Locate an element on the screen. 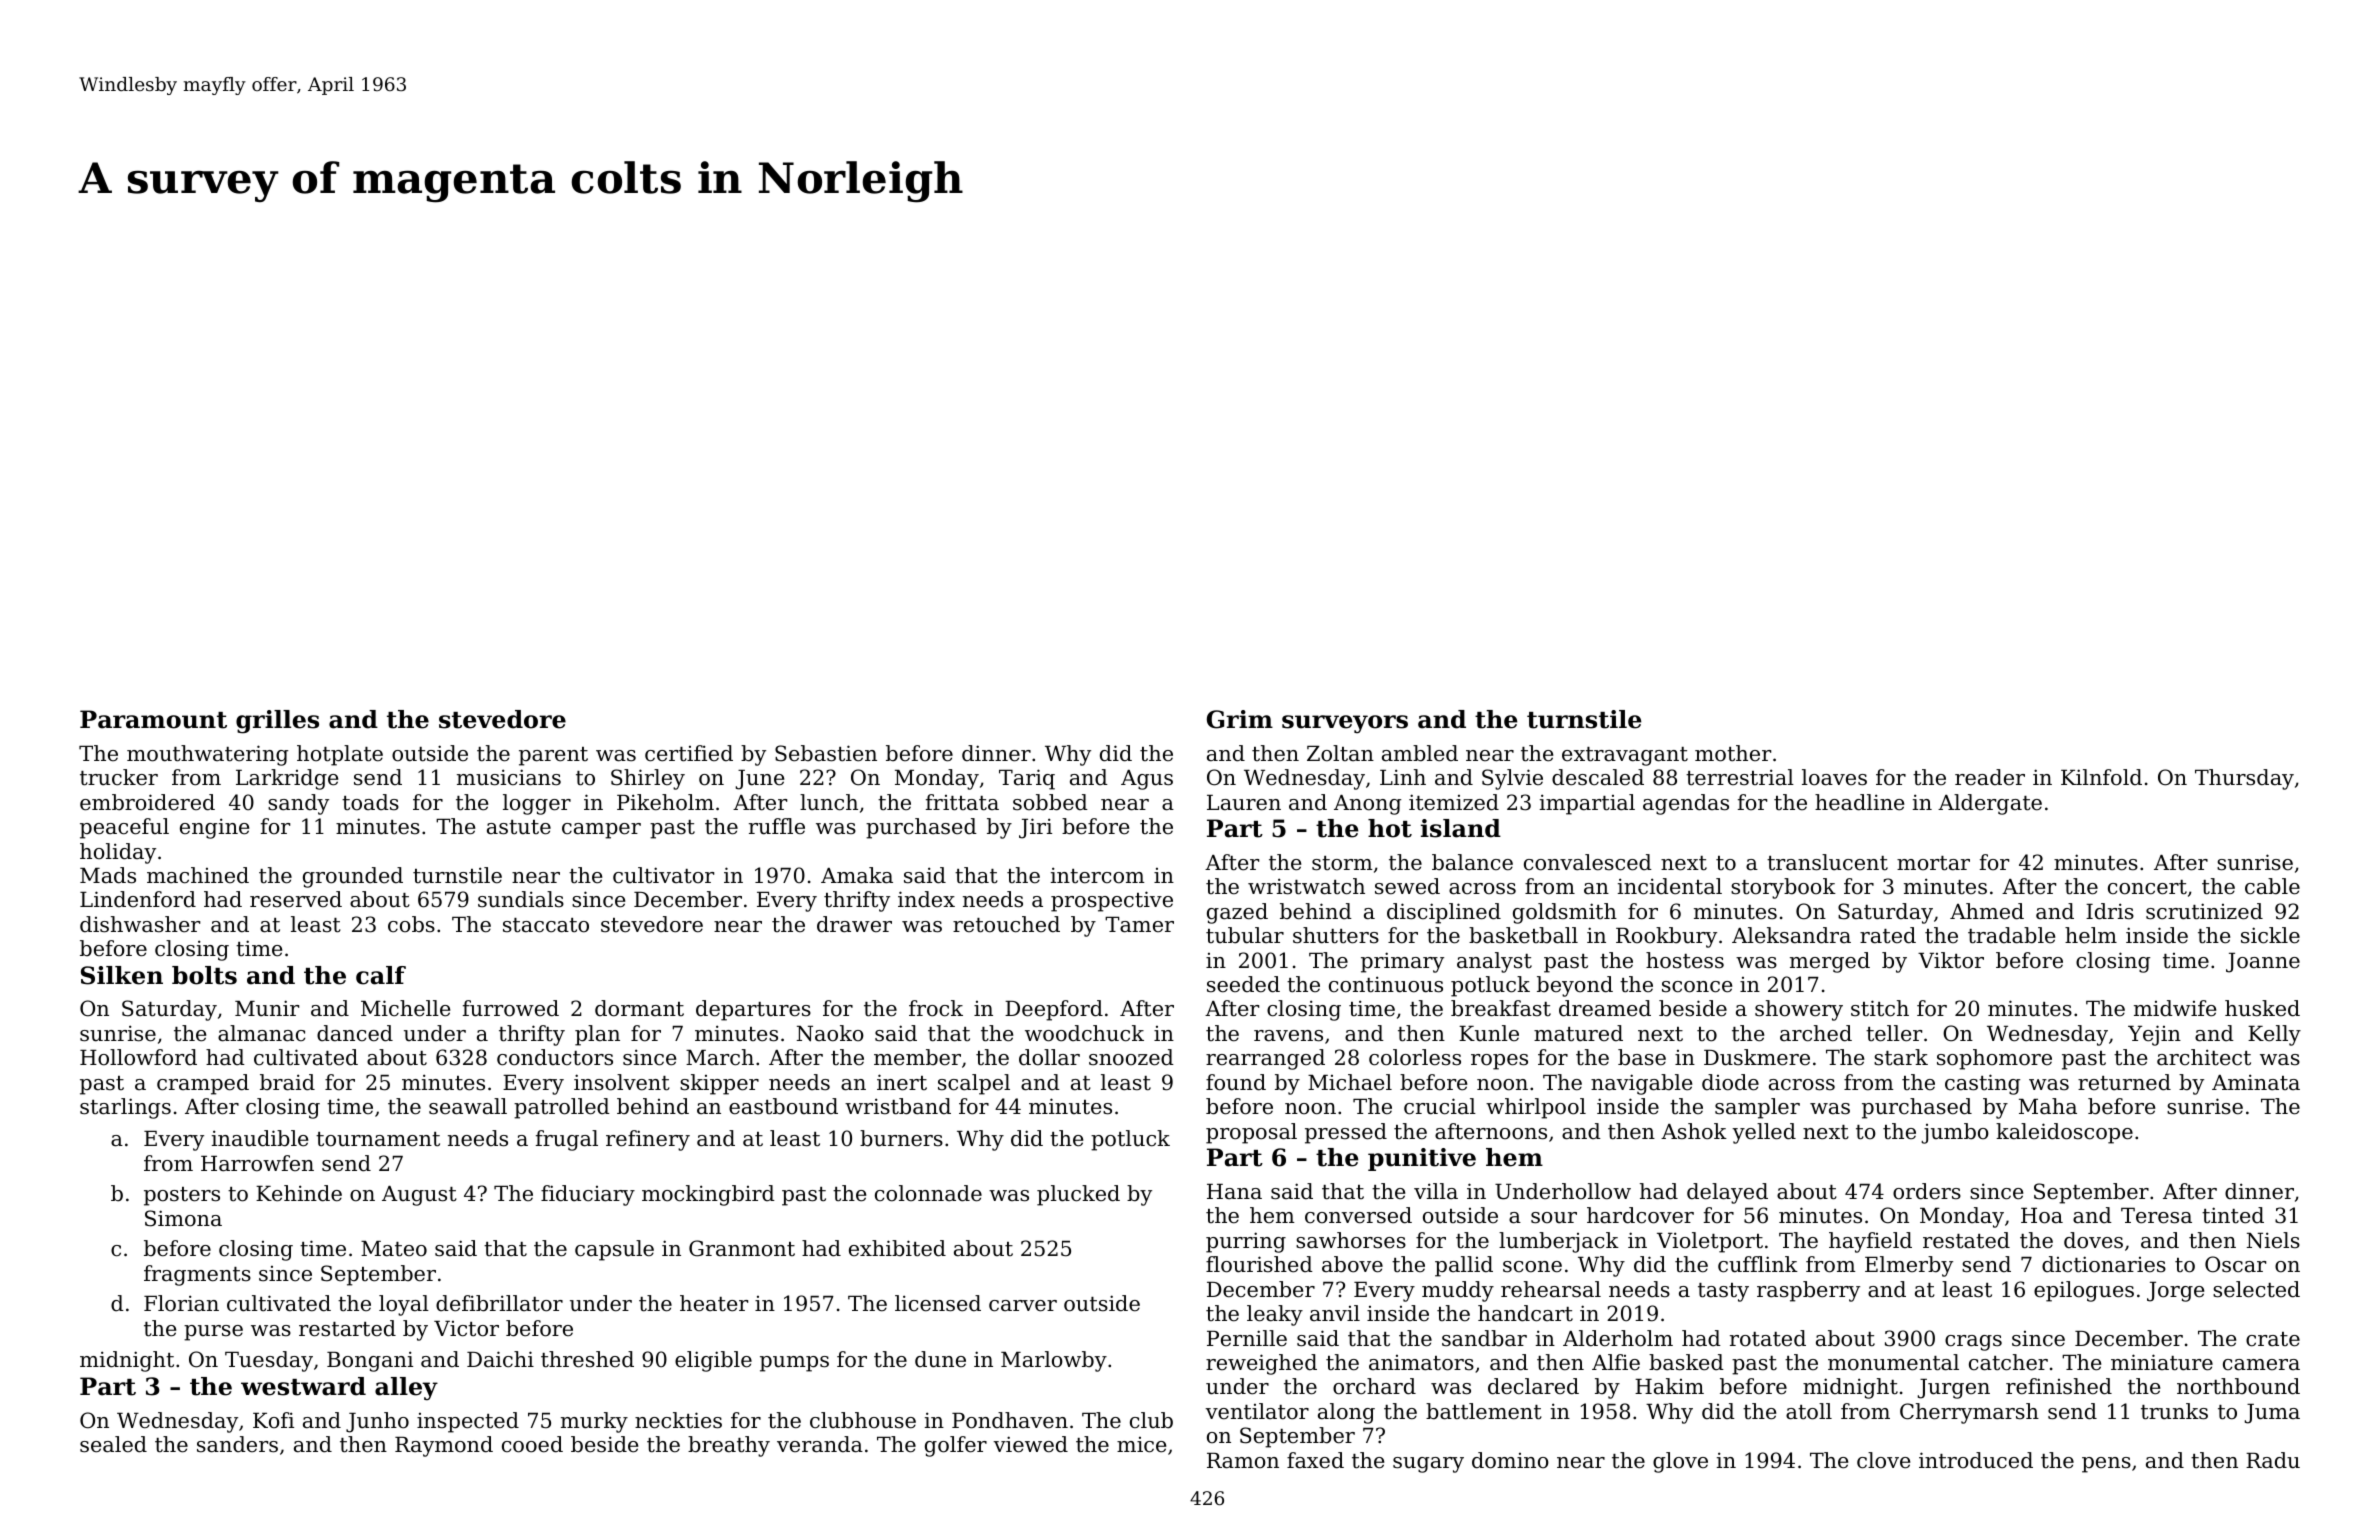 This screenshot has width=2380, height=1540. frugal is located at coordinates (567, 1140).
